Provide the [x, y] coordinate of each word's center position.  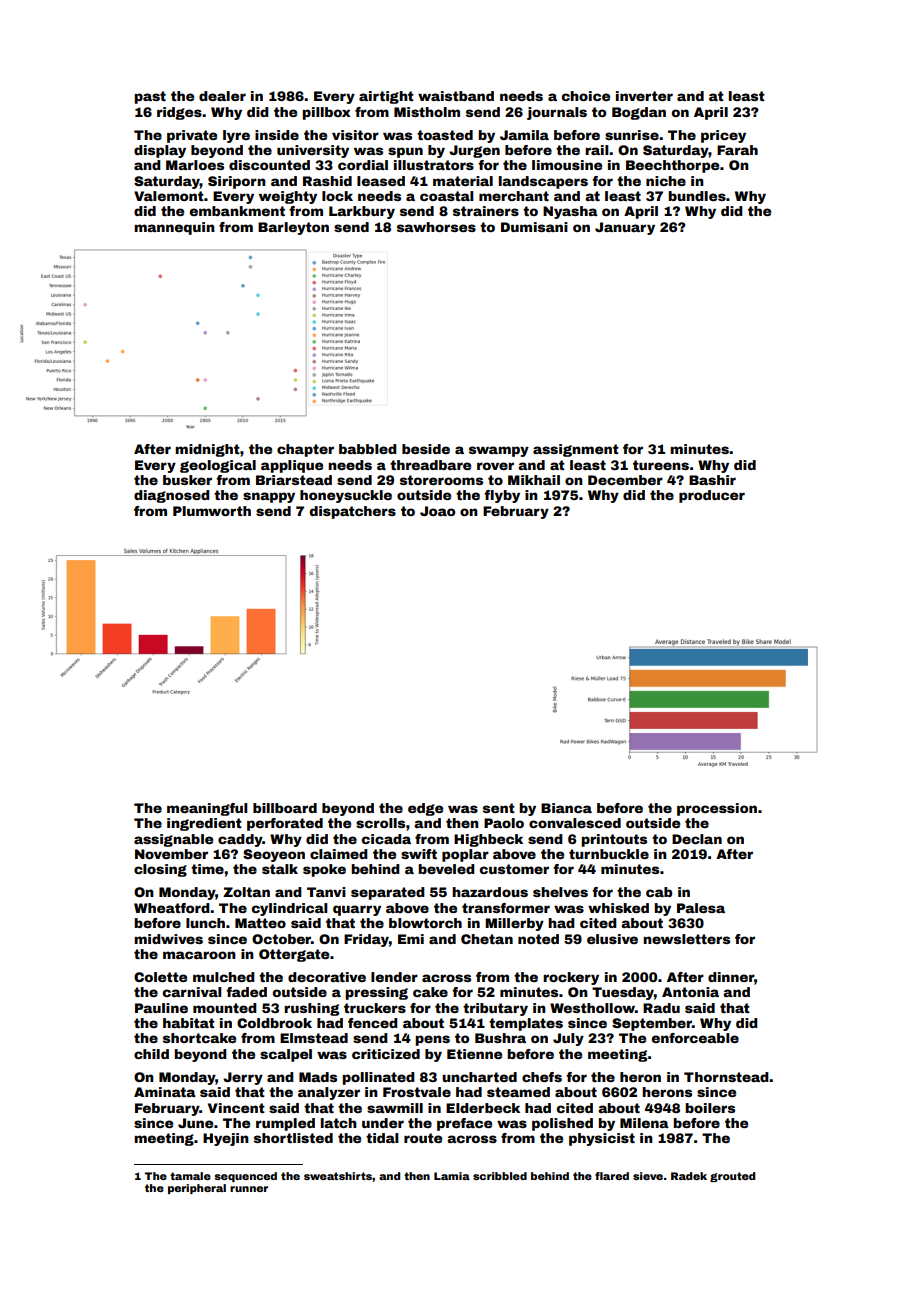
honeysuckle [346, 496]
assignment [576, 450]
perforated [285, 824]
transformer [506, 908]
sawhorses [436, 227]
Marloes [195, 165]
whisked [618, 908]
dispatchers [352, 512]
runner [249, 1189]
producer [712, 496]
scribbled [500, 1176]
